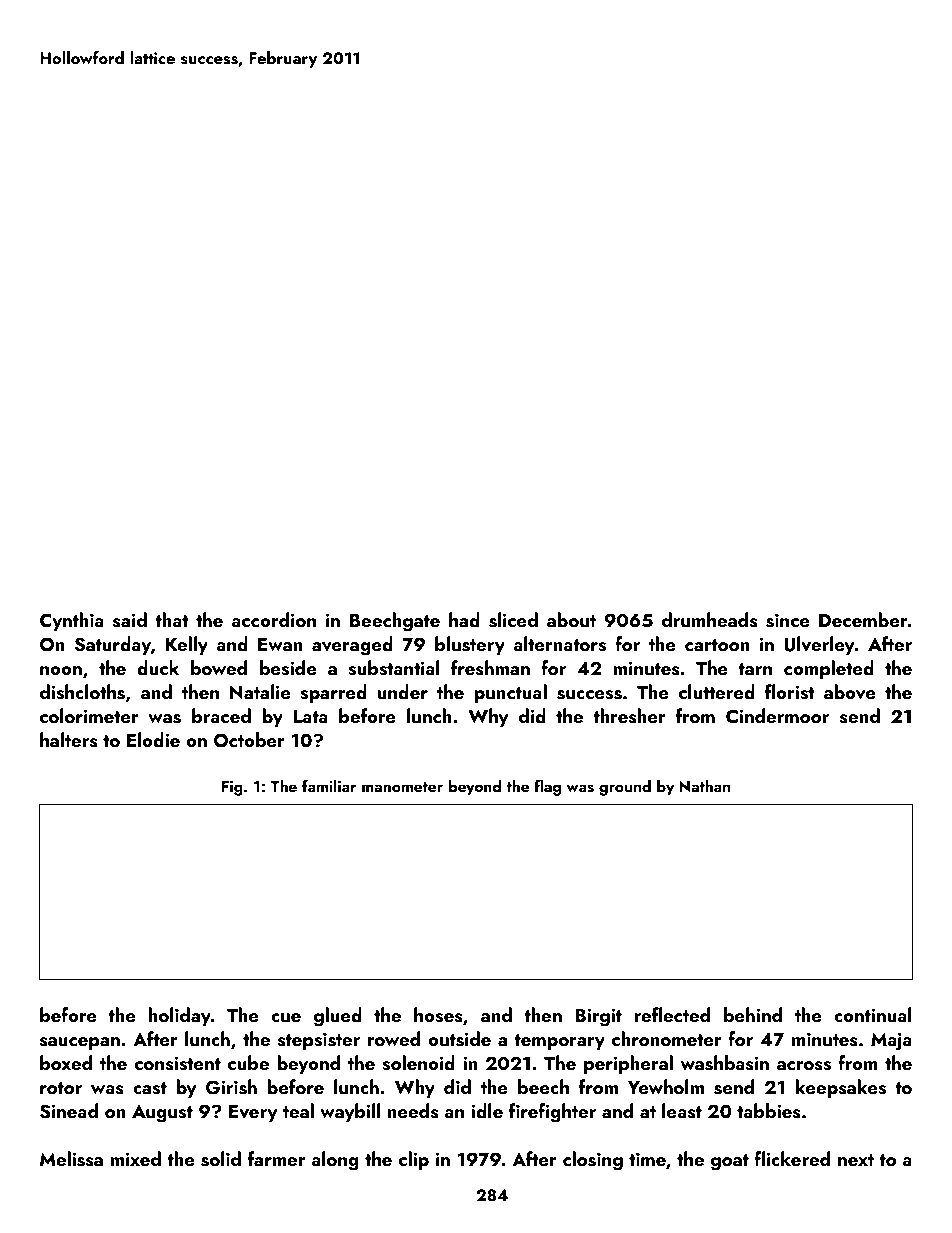 The height and width of the document is (1233, 952). I want to click on familiar, so click(329, 785).
